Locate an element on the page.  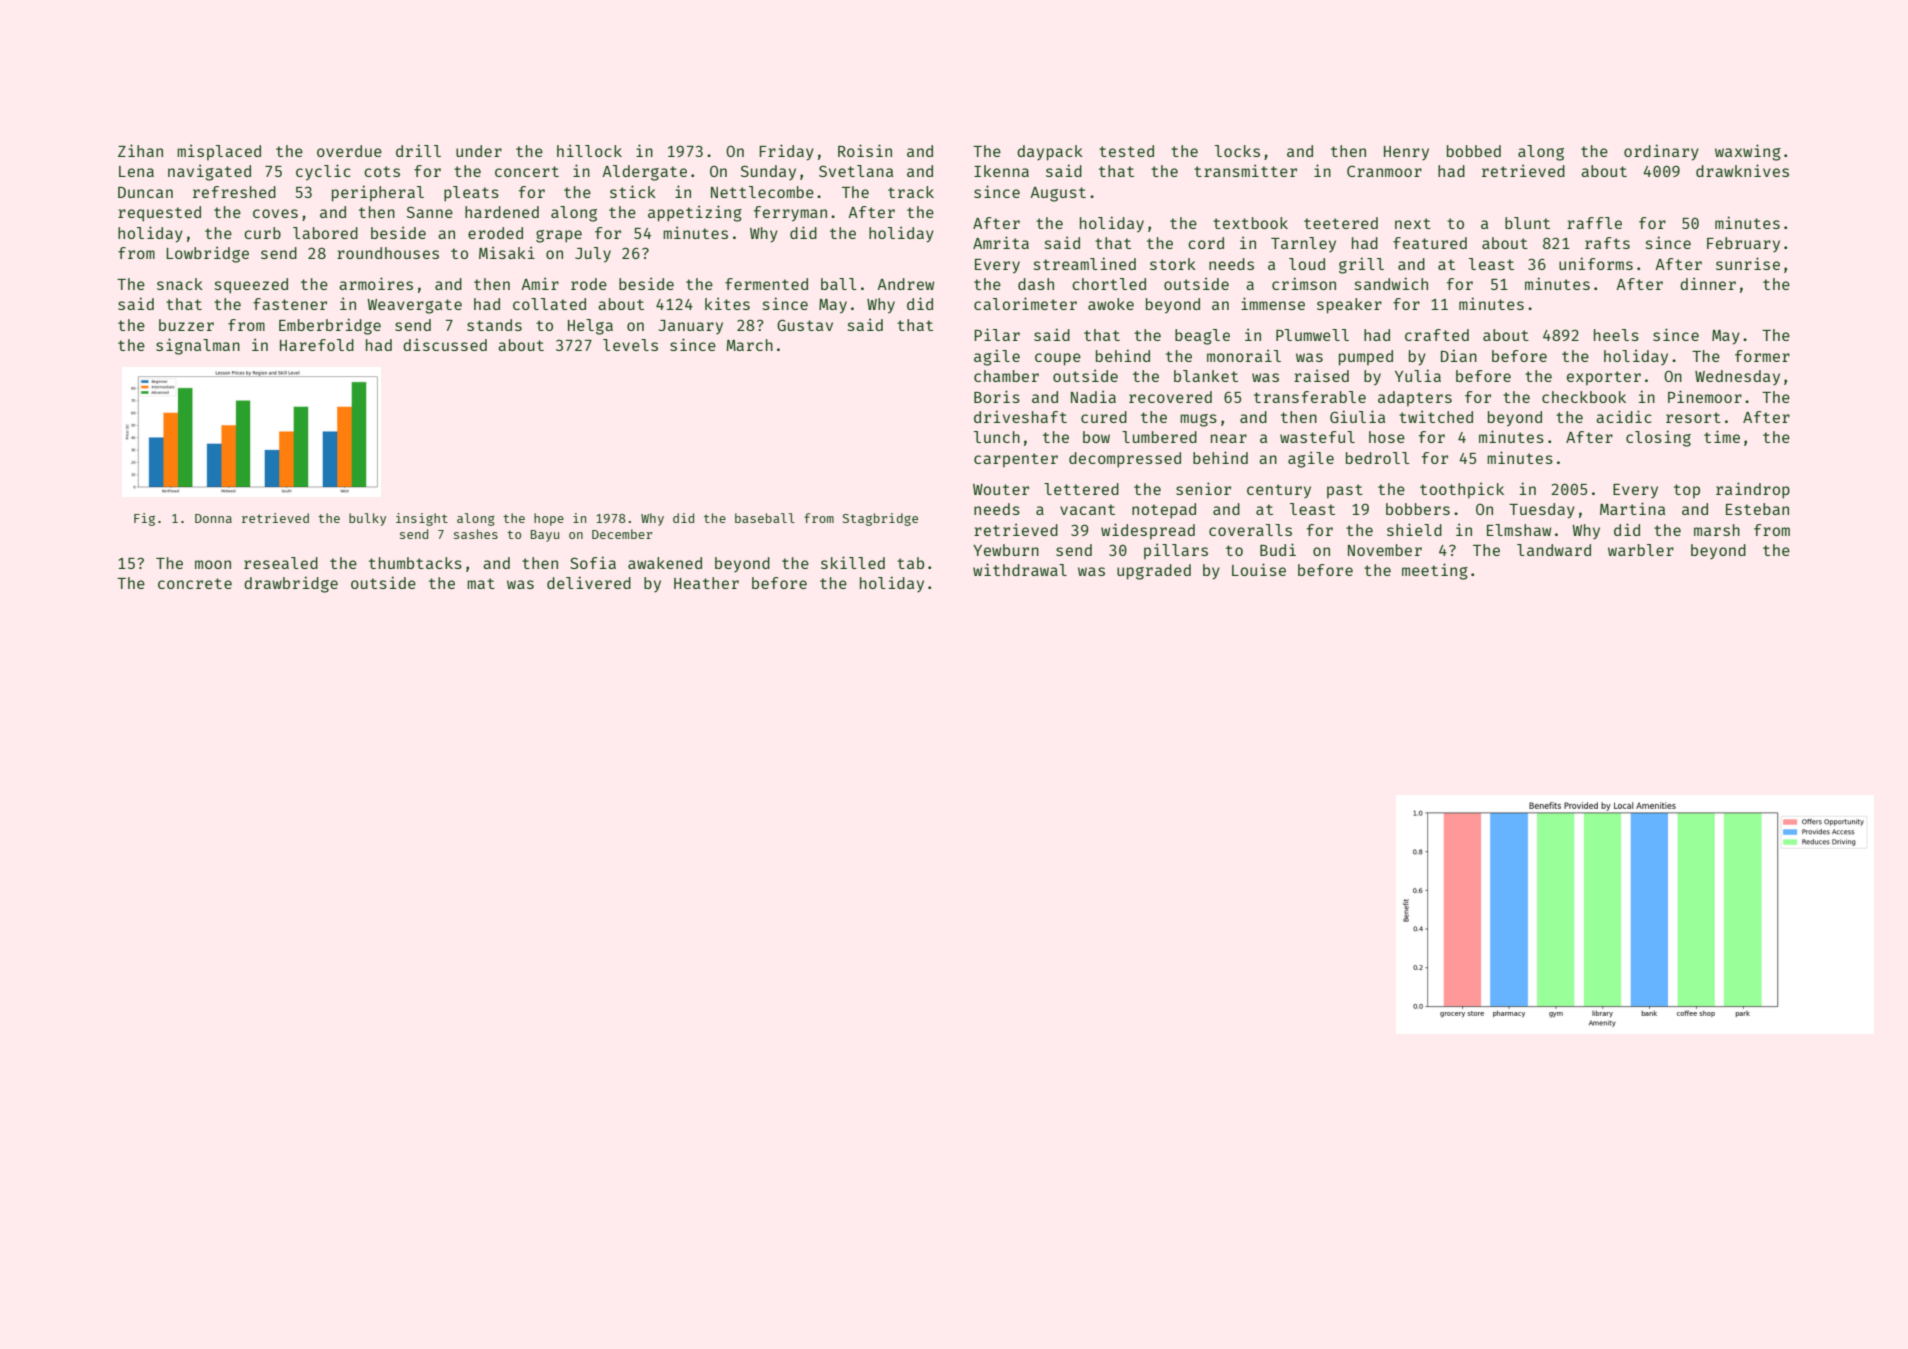
Harefold is located at coordinates (317, 345).
